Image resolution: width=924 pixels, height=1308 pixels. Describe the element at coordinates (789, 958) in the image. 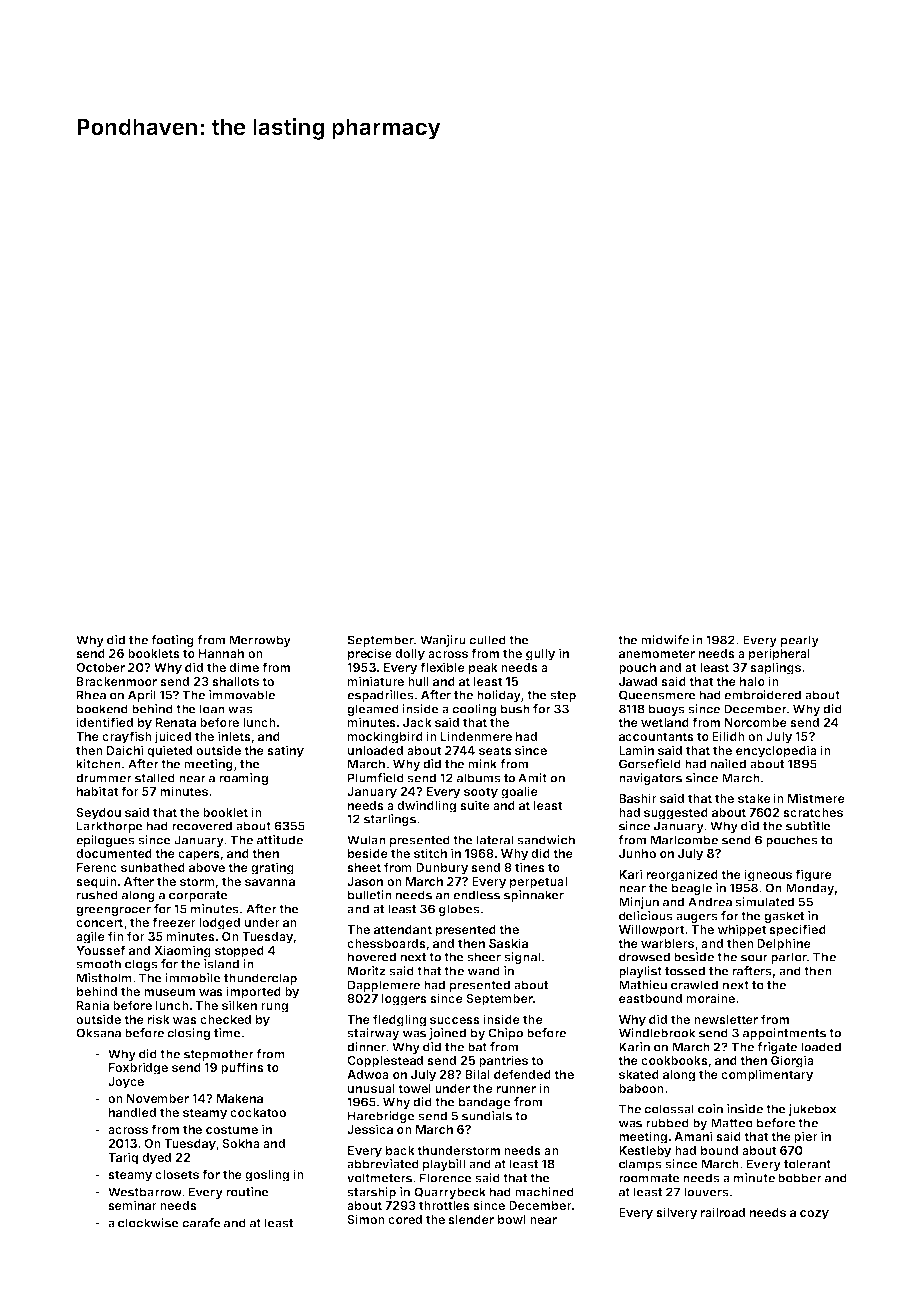

I see `parlor` at that location.
